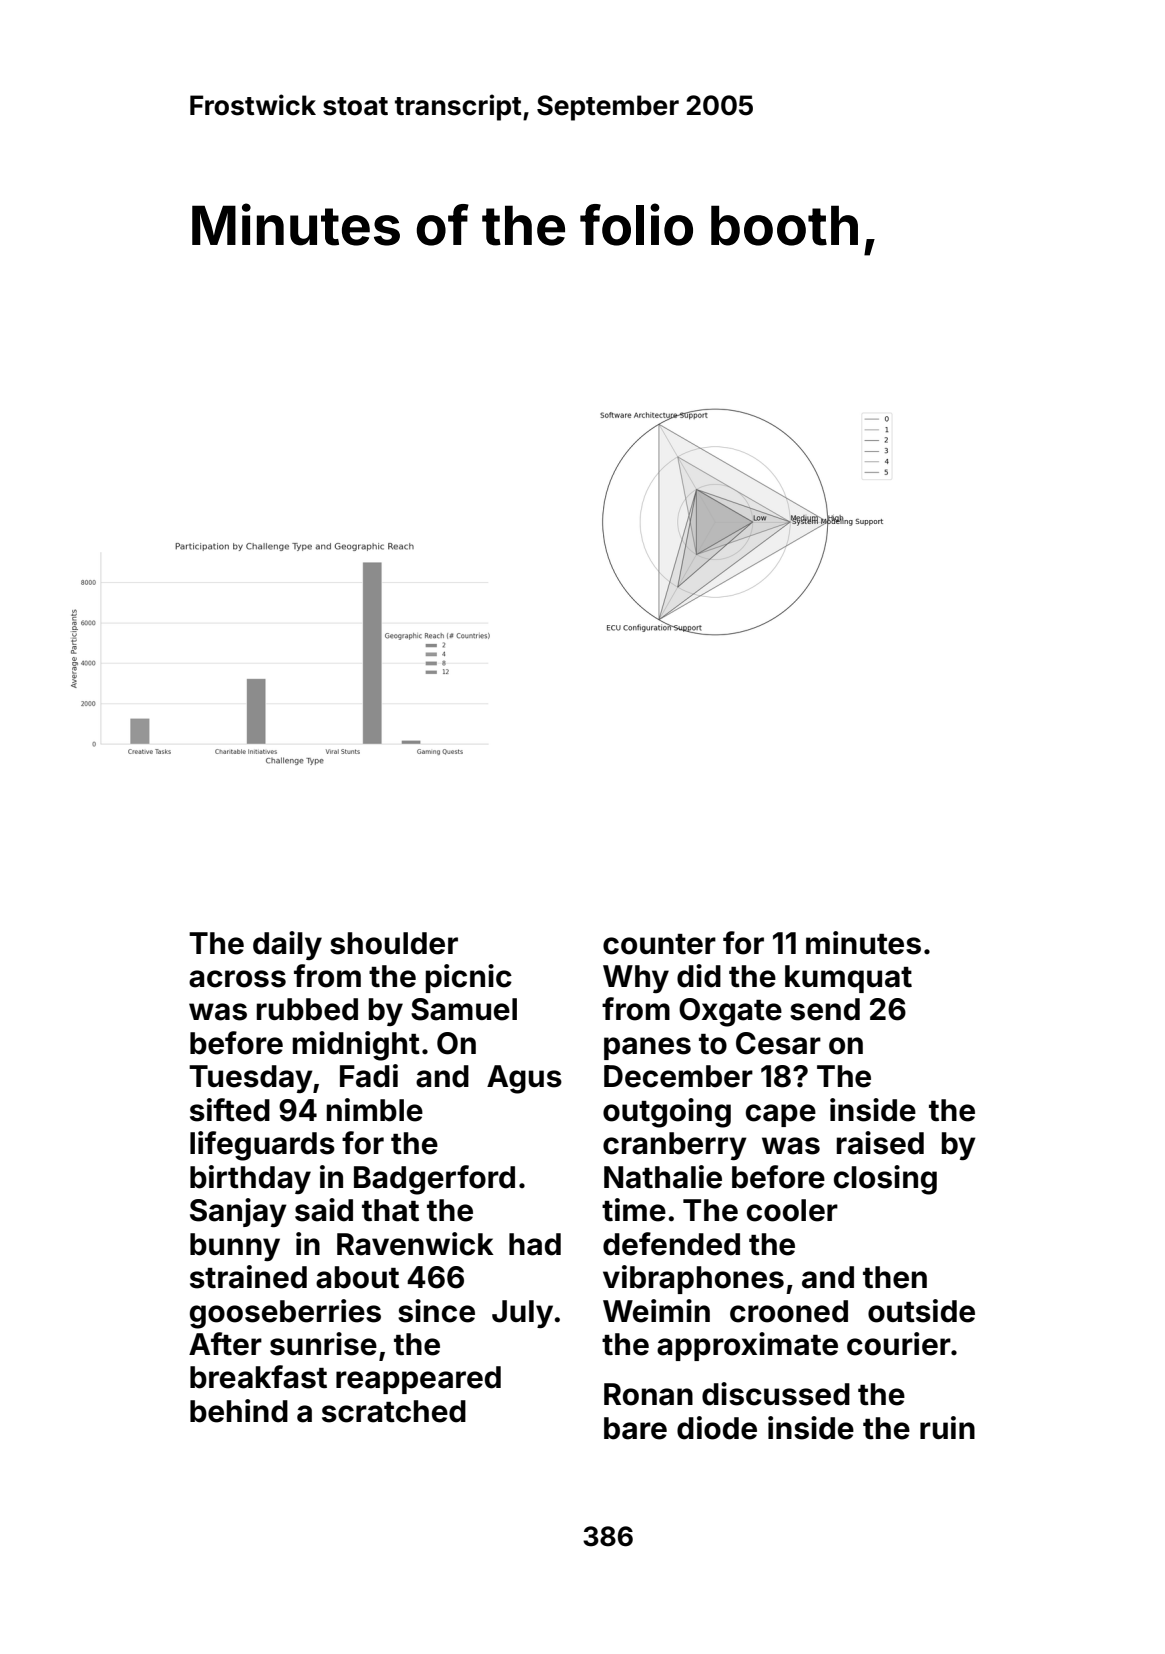  What do you see at coordinates (535, 1244) in the screenshot?
I see `had` at bounding box center [535, 1244].
